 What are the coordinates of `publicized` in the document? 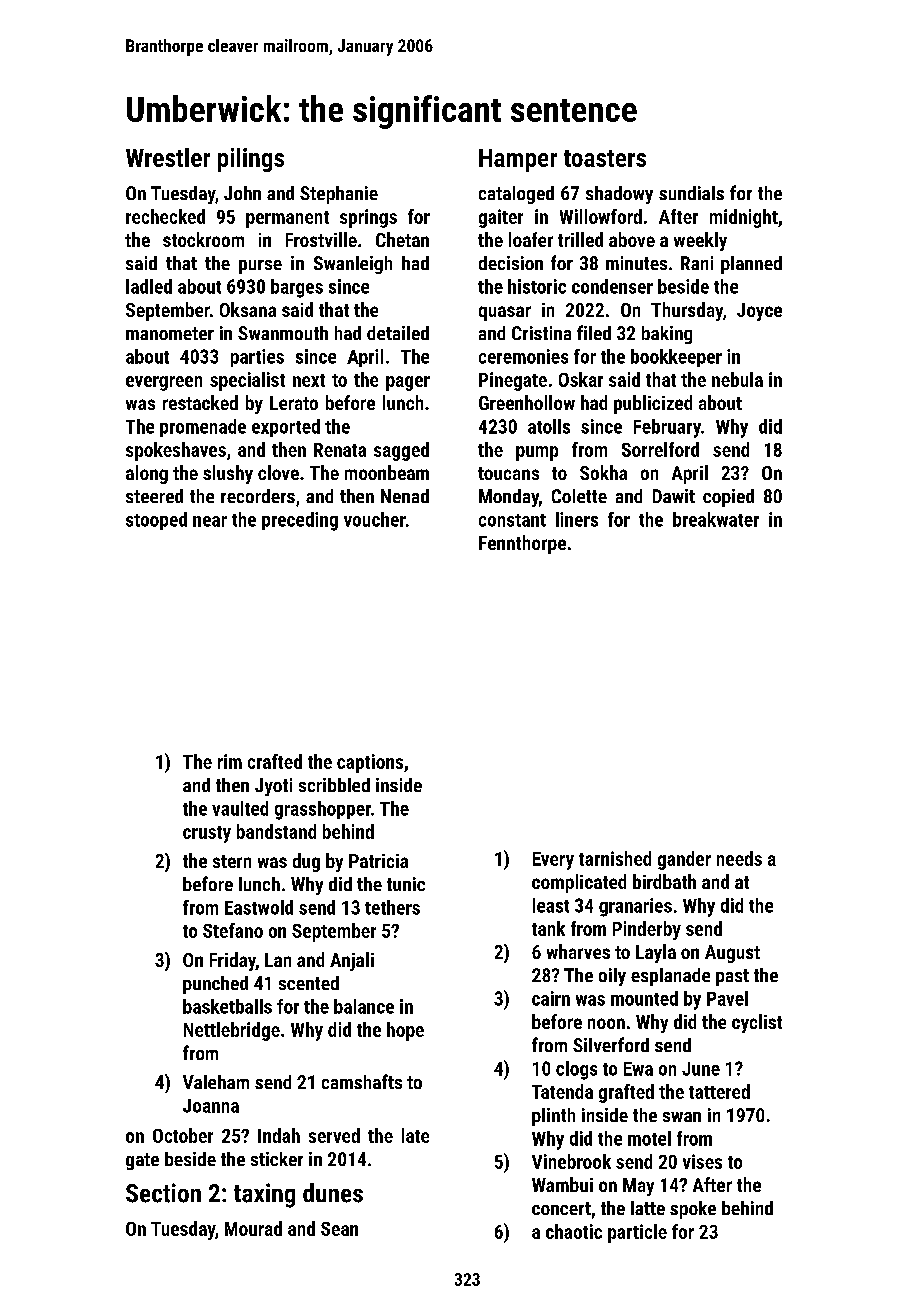 It's located at (653, 404).
